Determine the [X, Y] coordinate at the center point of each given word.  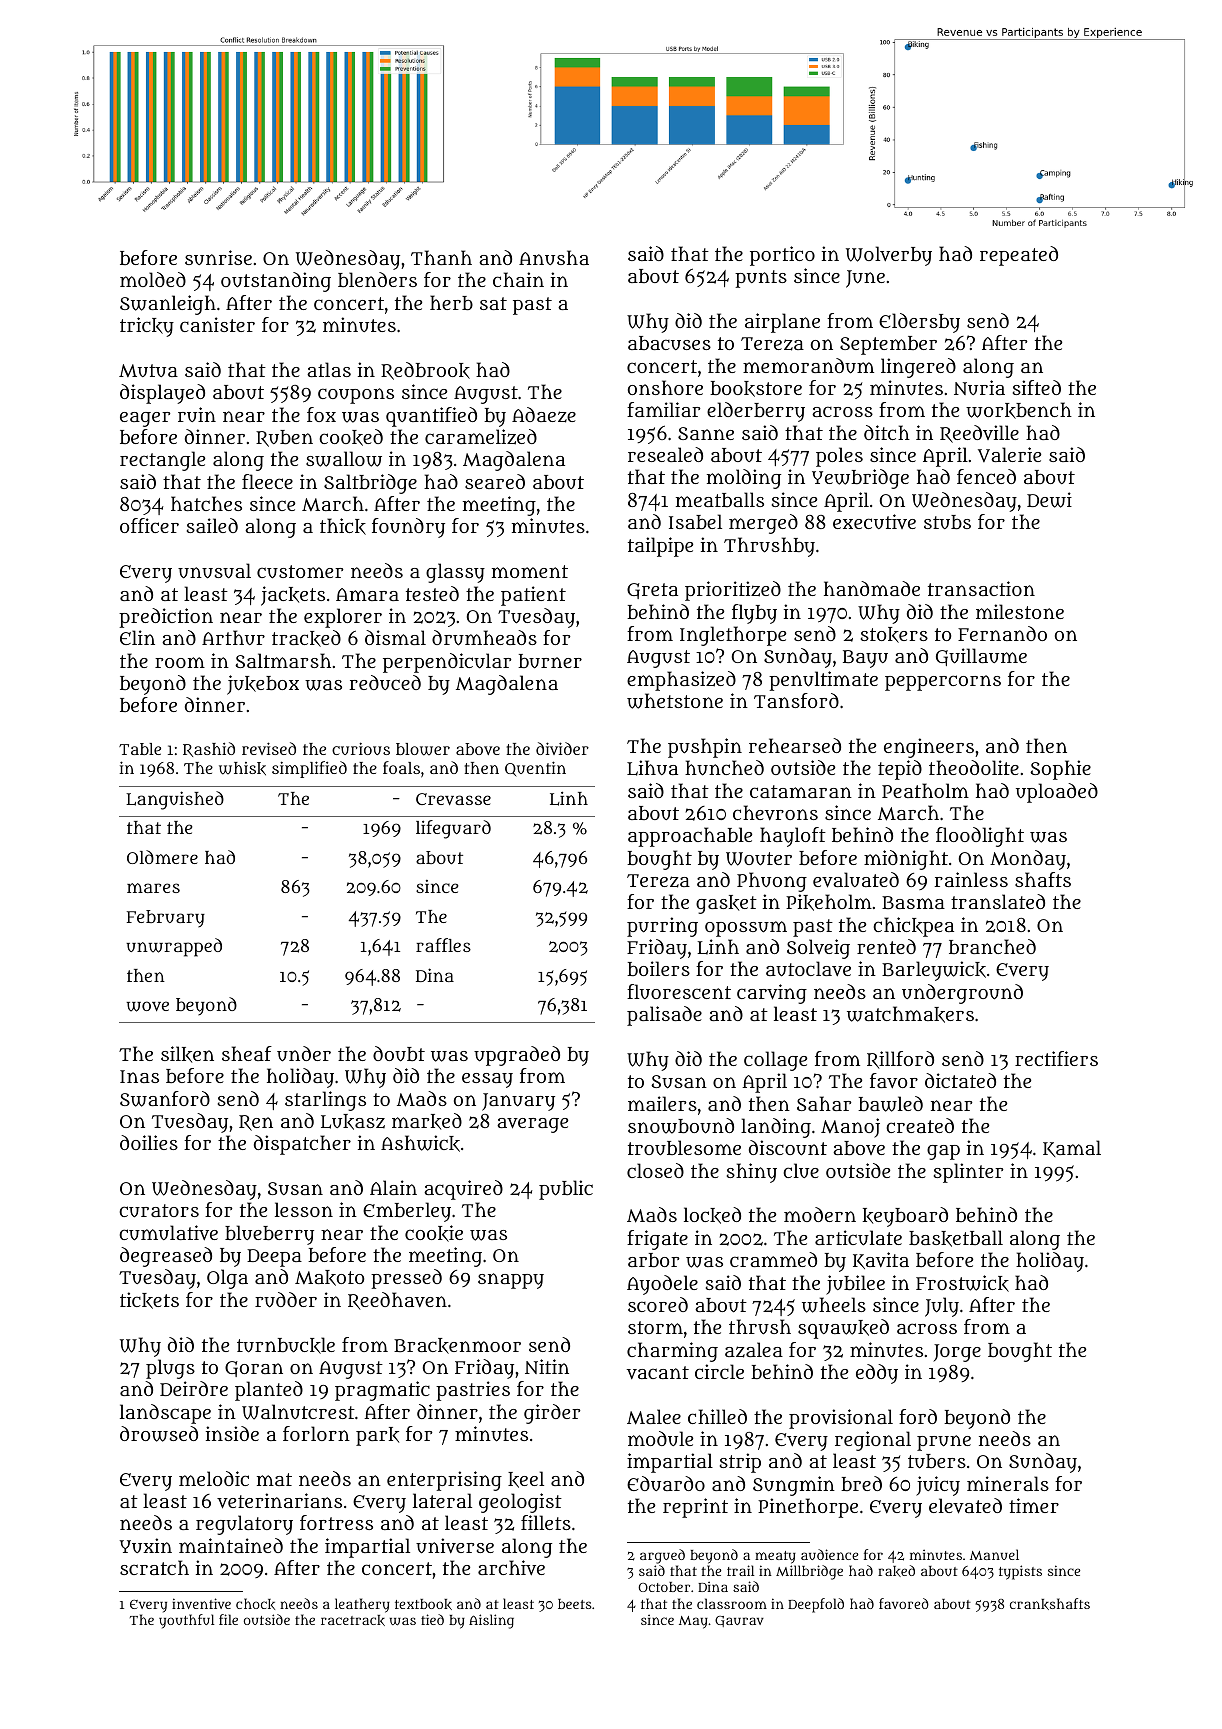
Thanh [441, 257]
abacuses [669, 343]
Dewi [1049, 500]
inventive [201, 1603]
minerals [1008, 1483]
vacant [657, 1372]
